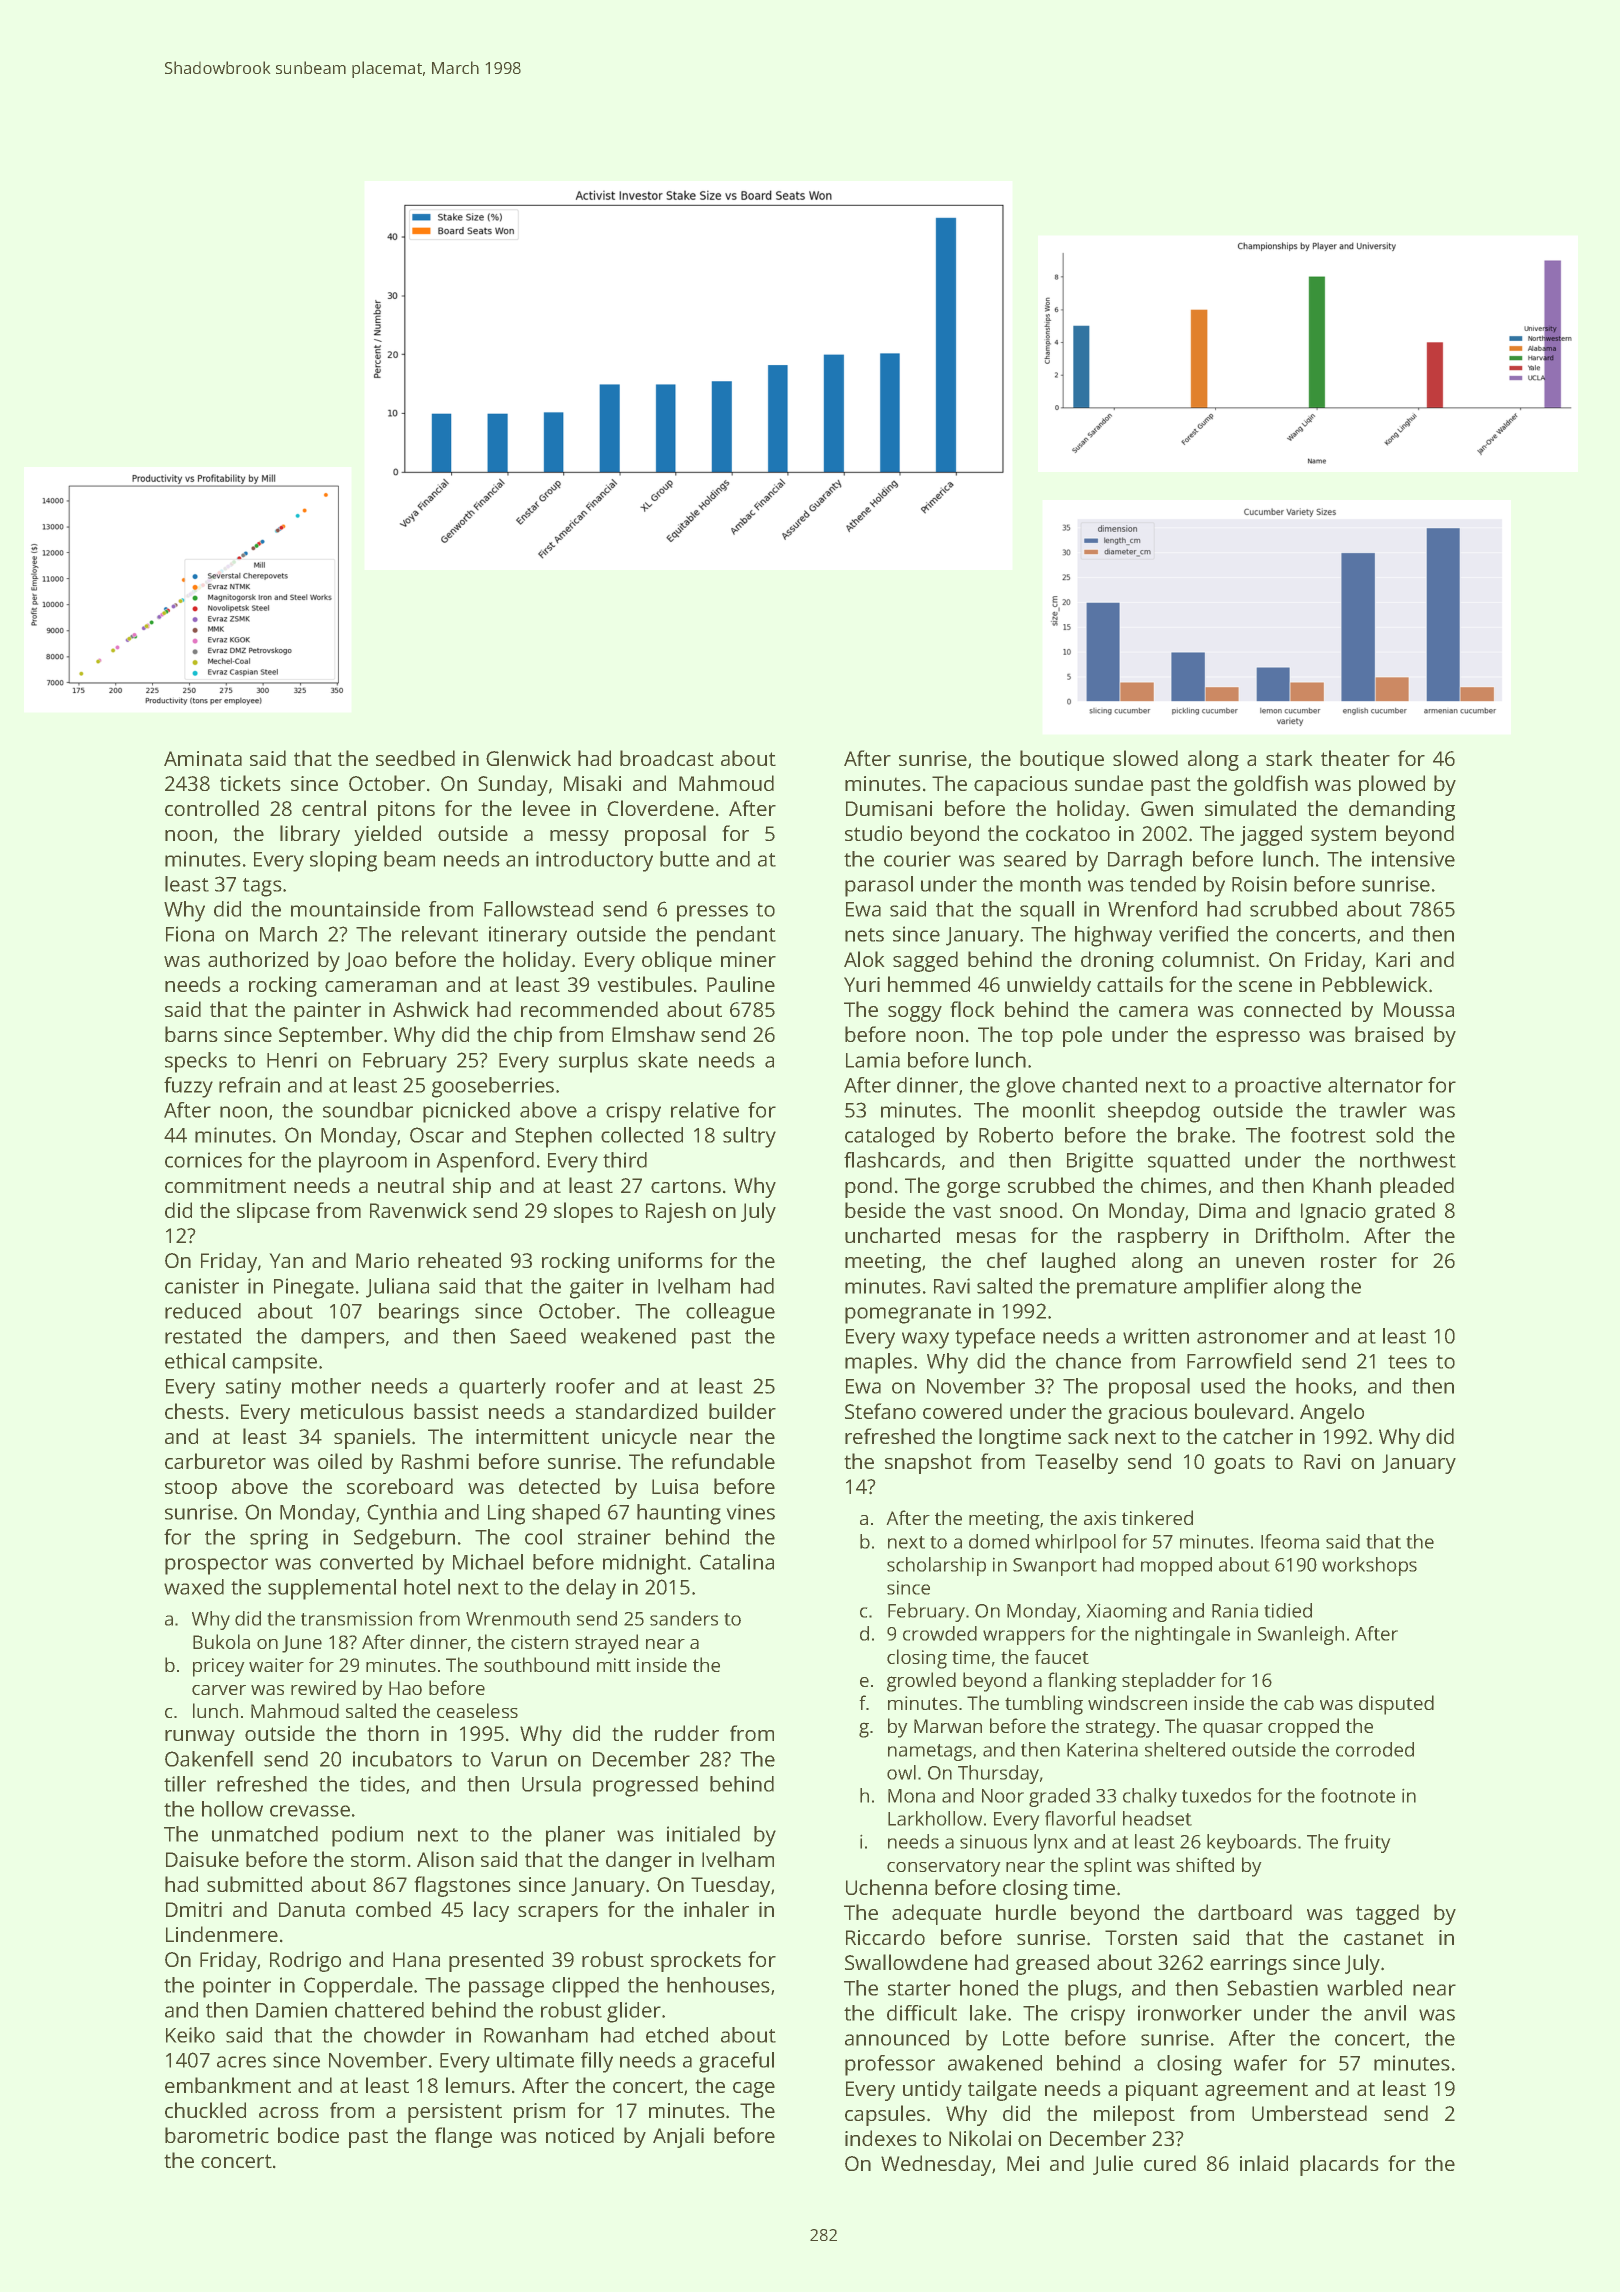 The height and width of the document is (2292, 1620). Describe the element at coordinates (1235, 1610) in the document. I see `Rania` at that location.
